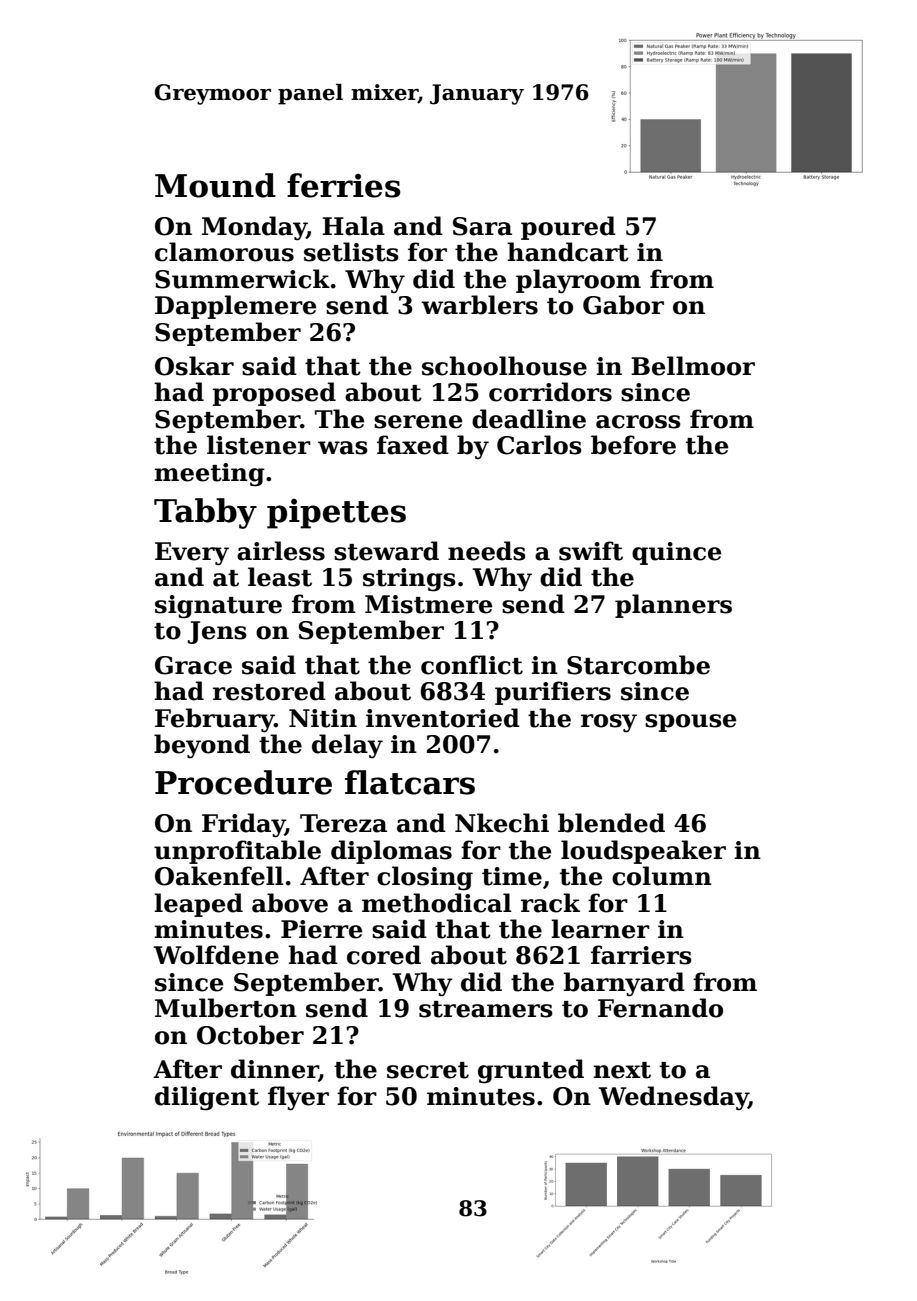  Describe the element at coordinates (215, 185) in the page. I see `Mound` at that location.
